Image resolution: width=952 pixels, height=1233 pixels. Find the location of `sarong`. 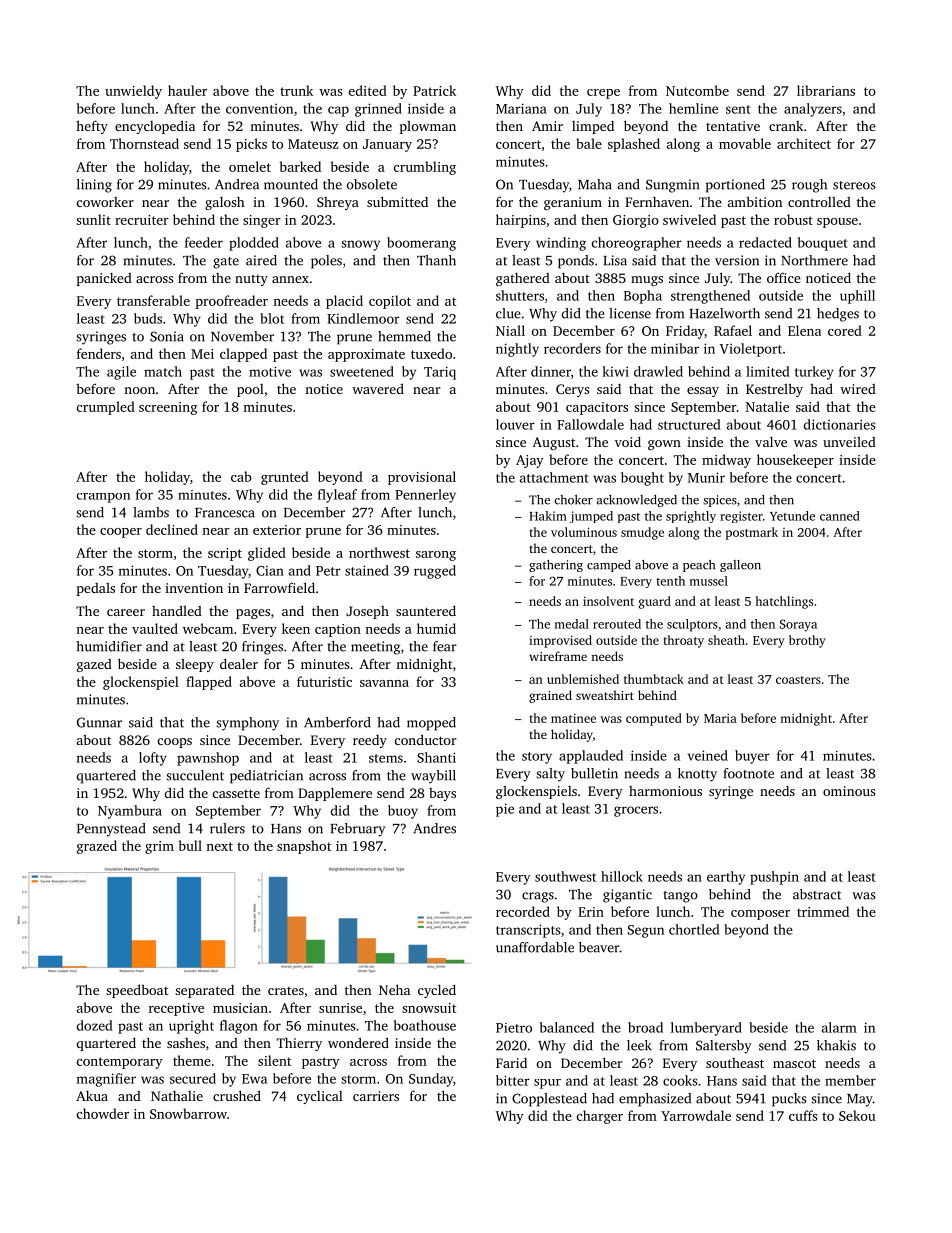

sarong is located at coordinates (436, 556).
